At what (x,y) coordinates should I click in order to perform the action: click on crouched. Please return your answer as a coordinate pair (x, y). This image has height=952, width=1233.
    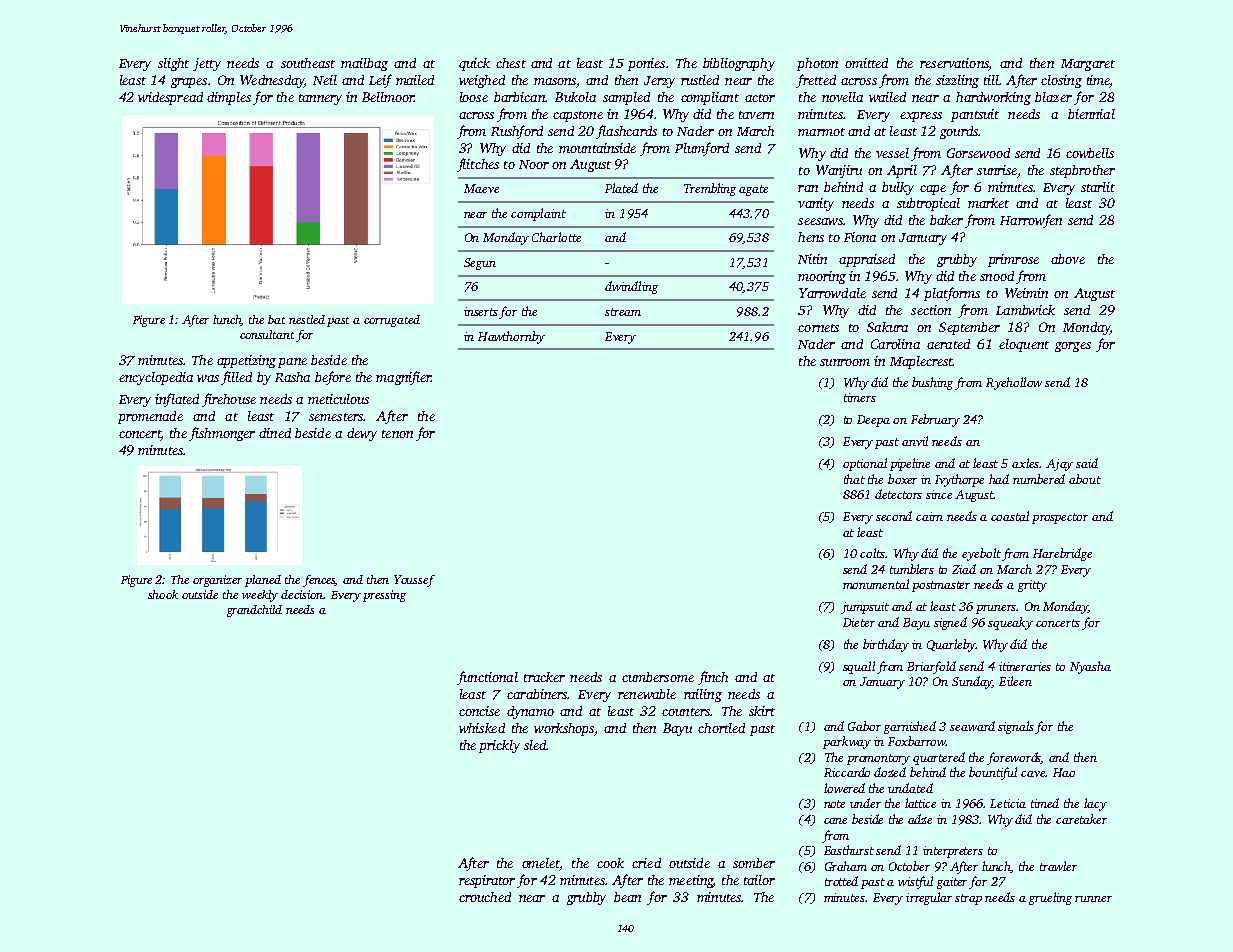
    Looking at the image, I should click on (485, 897).
